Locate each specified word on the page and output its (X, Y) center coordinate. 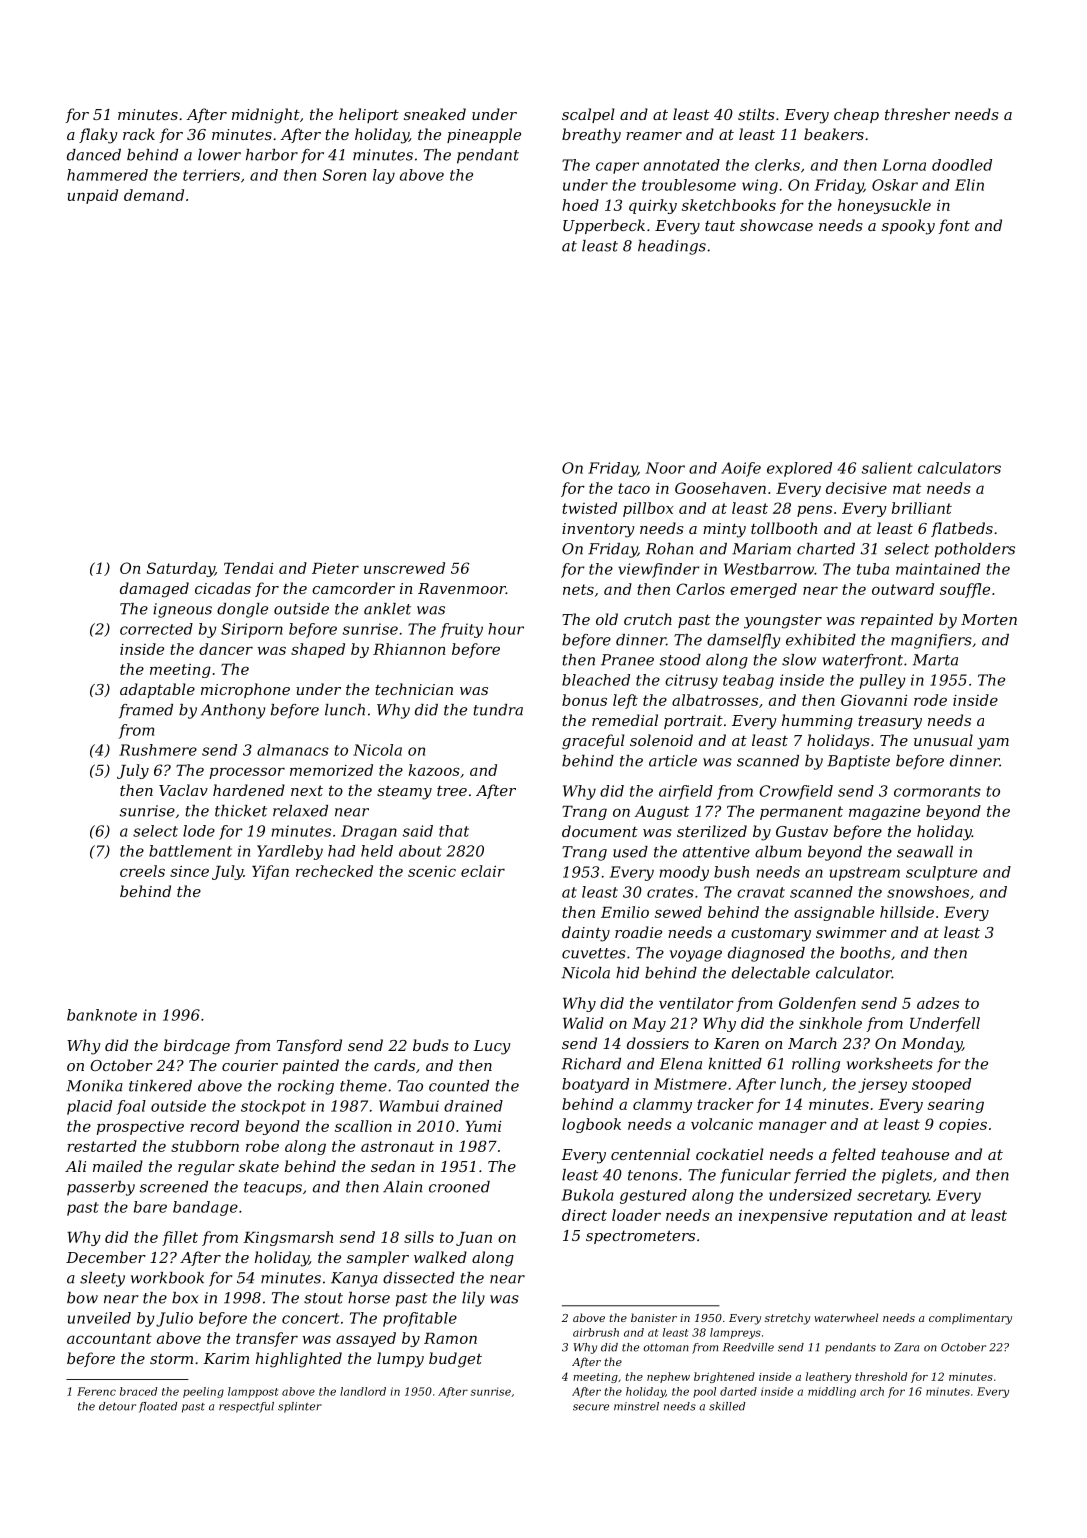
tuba (873, 569)
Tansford (309, 1046)
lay (384, 176)
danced (94, 155)
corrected (156, 629)
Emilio (625, 912)
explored (799, 469)
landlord (363, 1391)
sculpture (941, 873)
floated (158, 1407)
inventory (598, 530)
